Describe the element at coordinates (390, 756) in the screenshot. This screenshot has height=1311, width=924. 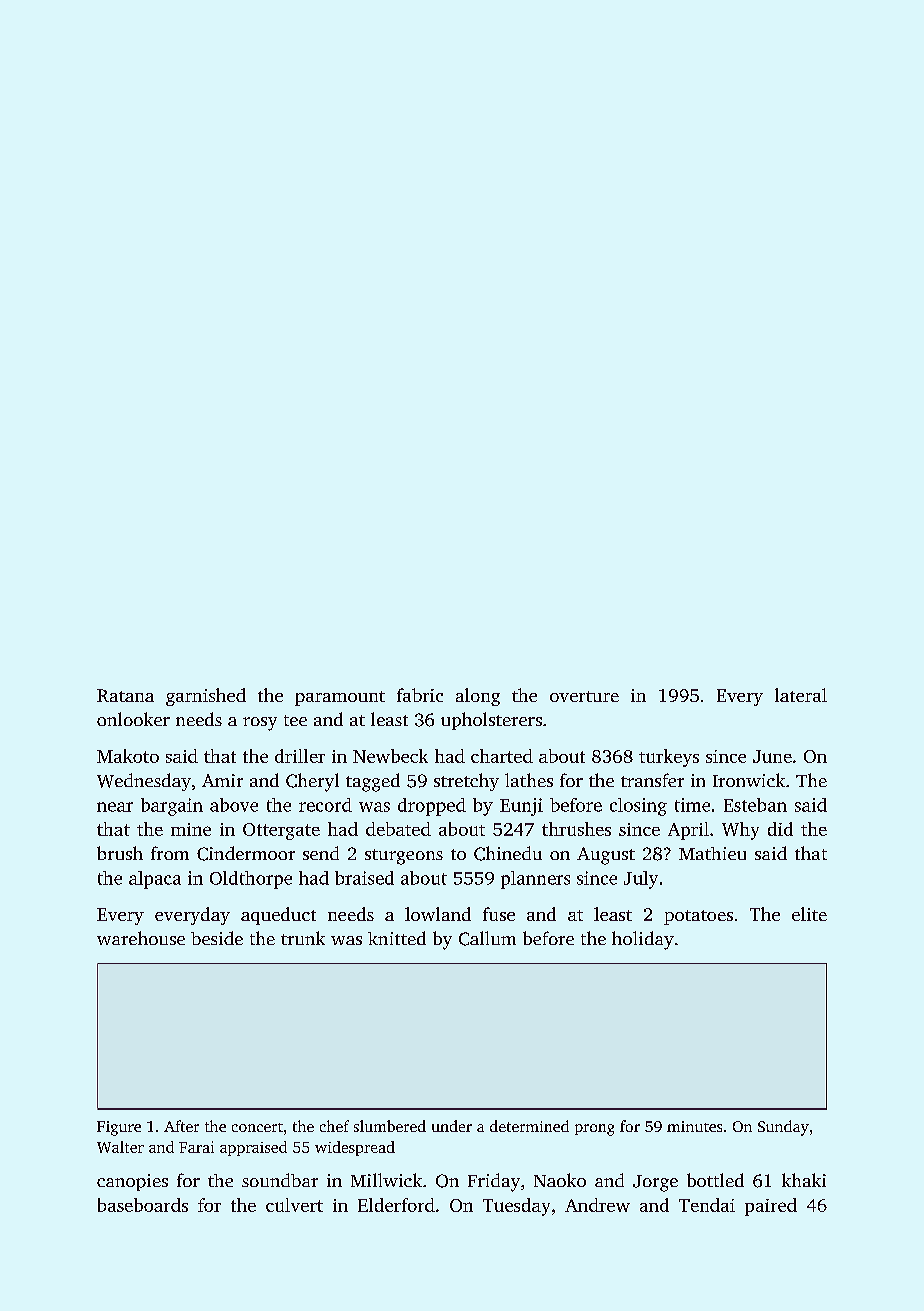
I see `Newbeck` at that location.
